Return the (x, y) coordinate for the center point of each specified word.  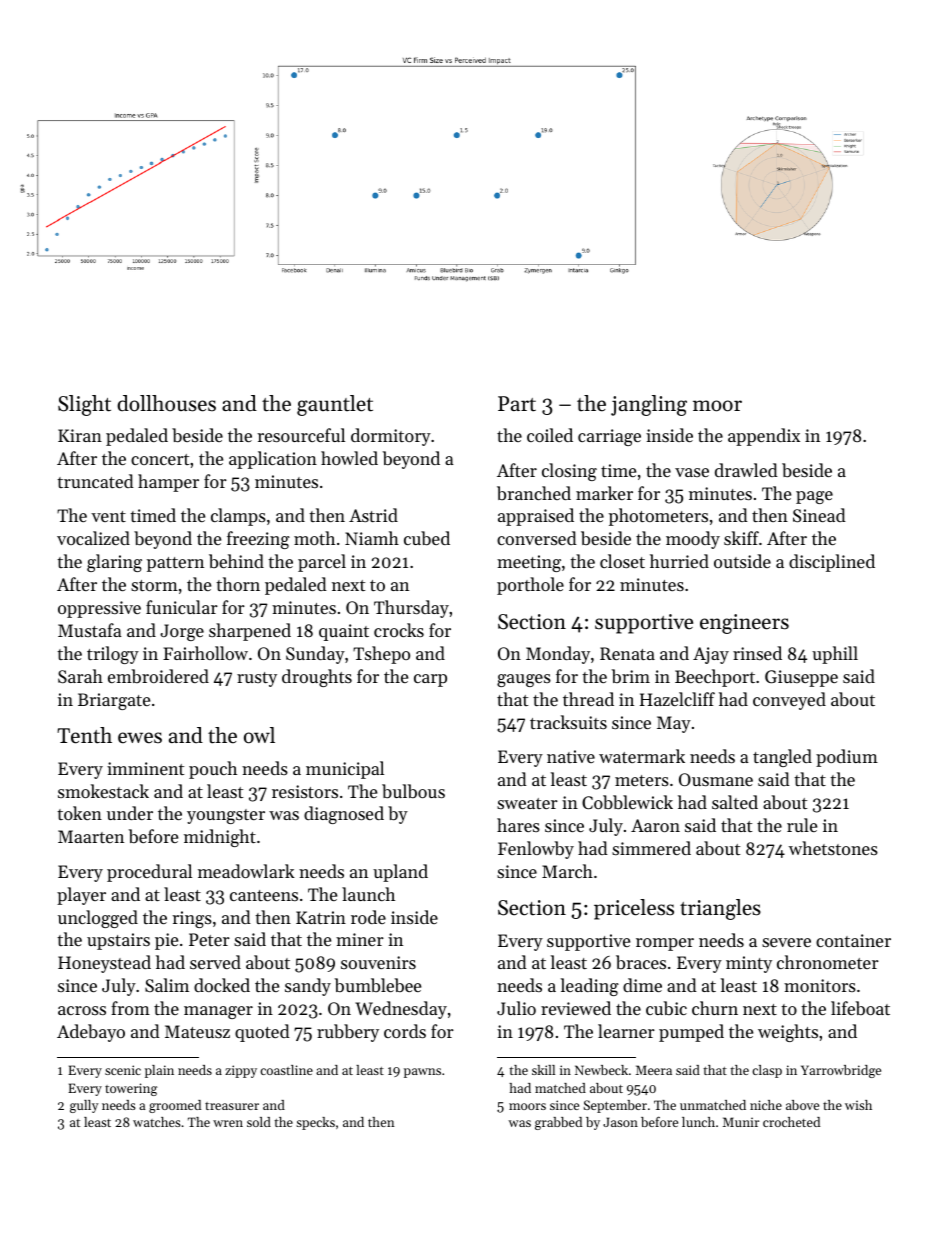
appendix (764, 437)
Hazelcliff (677, 699)
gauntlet (335, 405)
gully (84, 1106)
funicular (182, 607)
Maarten (91, 836)
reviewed (576, 1008)
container (853, 940)
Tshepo (381, 655)
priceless (634, 909)
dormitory (391, 437)
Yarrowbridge (841, 1071)
